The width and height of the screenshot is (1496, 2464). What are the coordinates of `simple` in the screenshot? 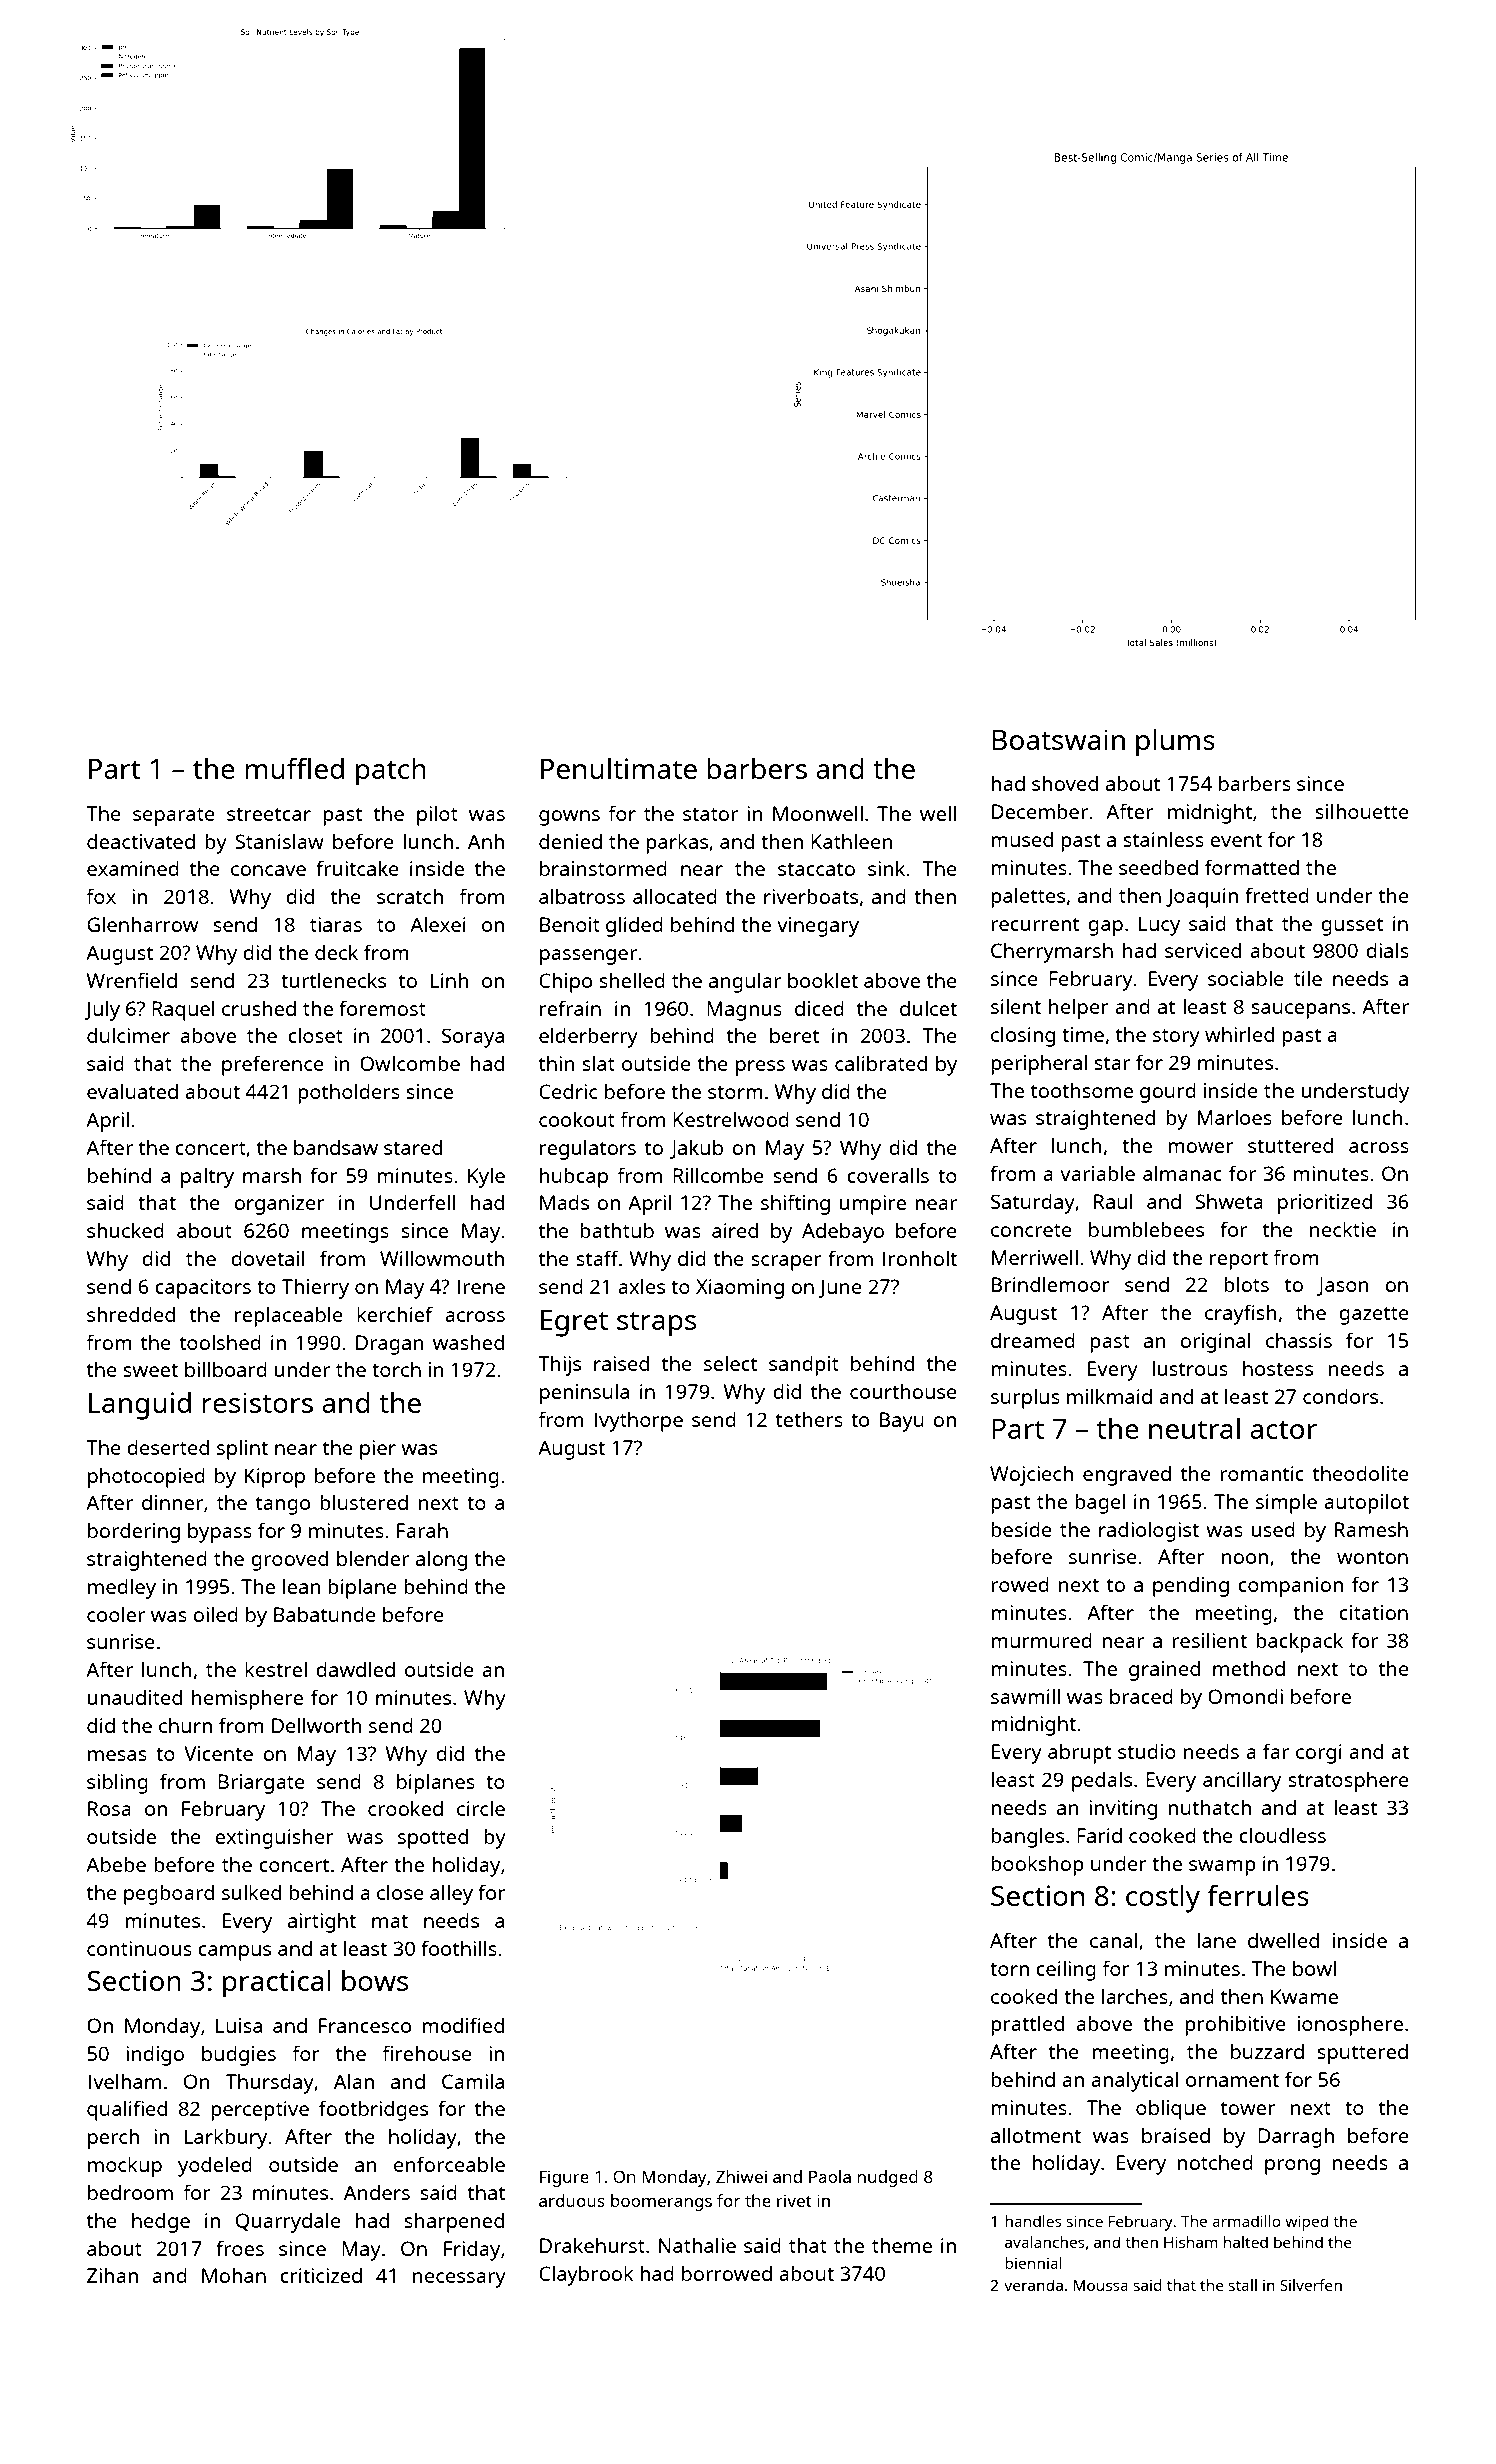 It's located at (1286, 1503).
